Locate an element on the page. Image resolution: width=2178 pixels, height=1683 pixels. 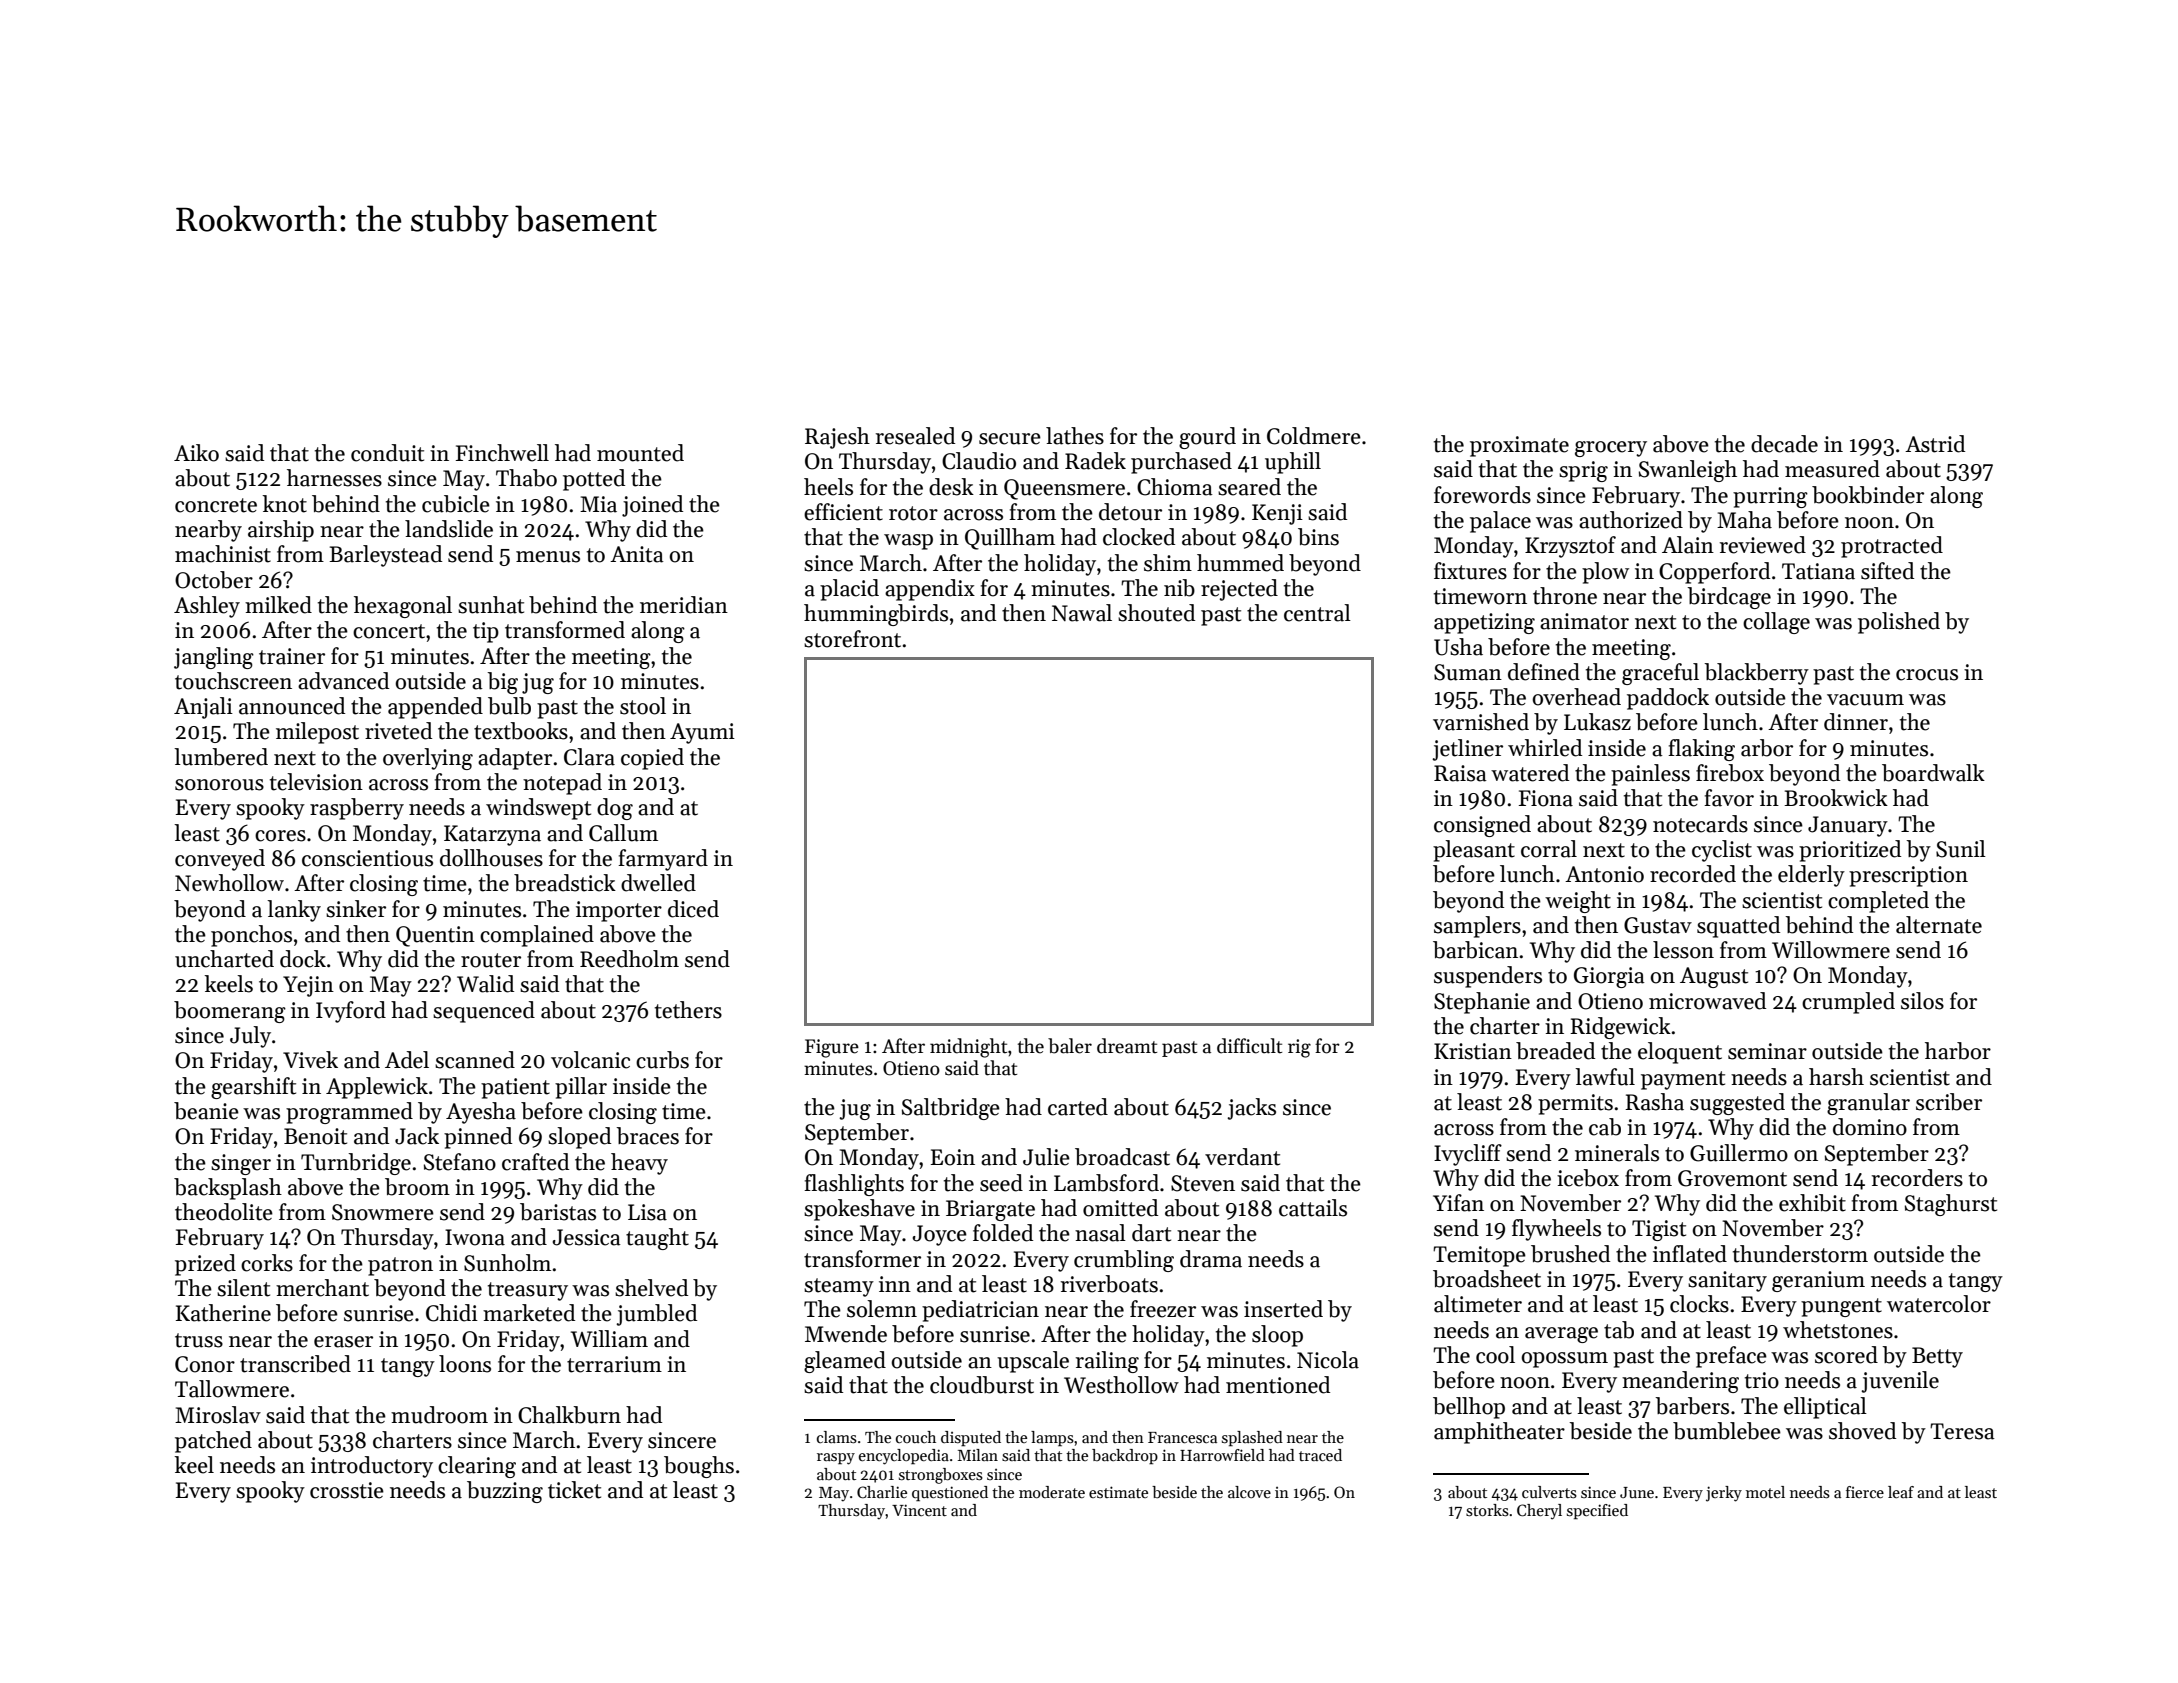
Figure is located at coordinates (832, 1048).
